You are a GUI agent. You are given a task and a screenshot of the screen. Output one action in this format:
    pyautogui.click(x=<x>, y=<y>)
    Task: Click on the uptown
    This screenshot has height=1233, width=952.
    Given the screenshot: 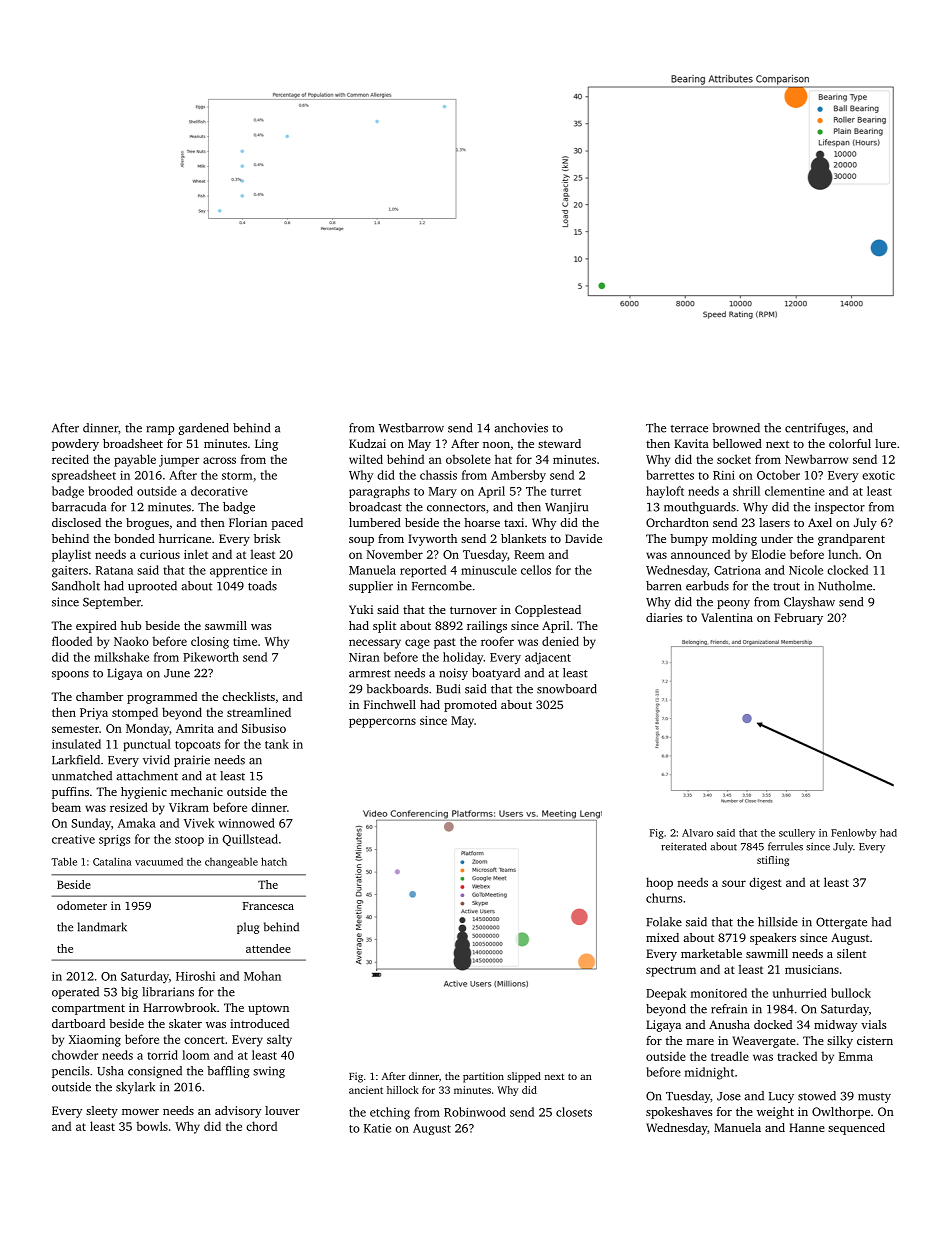 What is the action you would take?
    pyautogui.click(x=268, y=1010)
